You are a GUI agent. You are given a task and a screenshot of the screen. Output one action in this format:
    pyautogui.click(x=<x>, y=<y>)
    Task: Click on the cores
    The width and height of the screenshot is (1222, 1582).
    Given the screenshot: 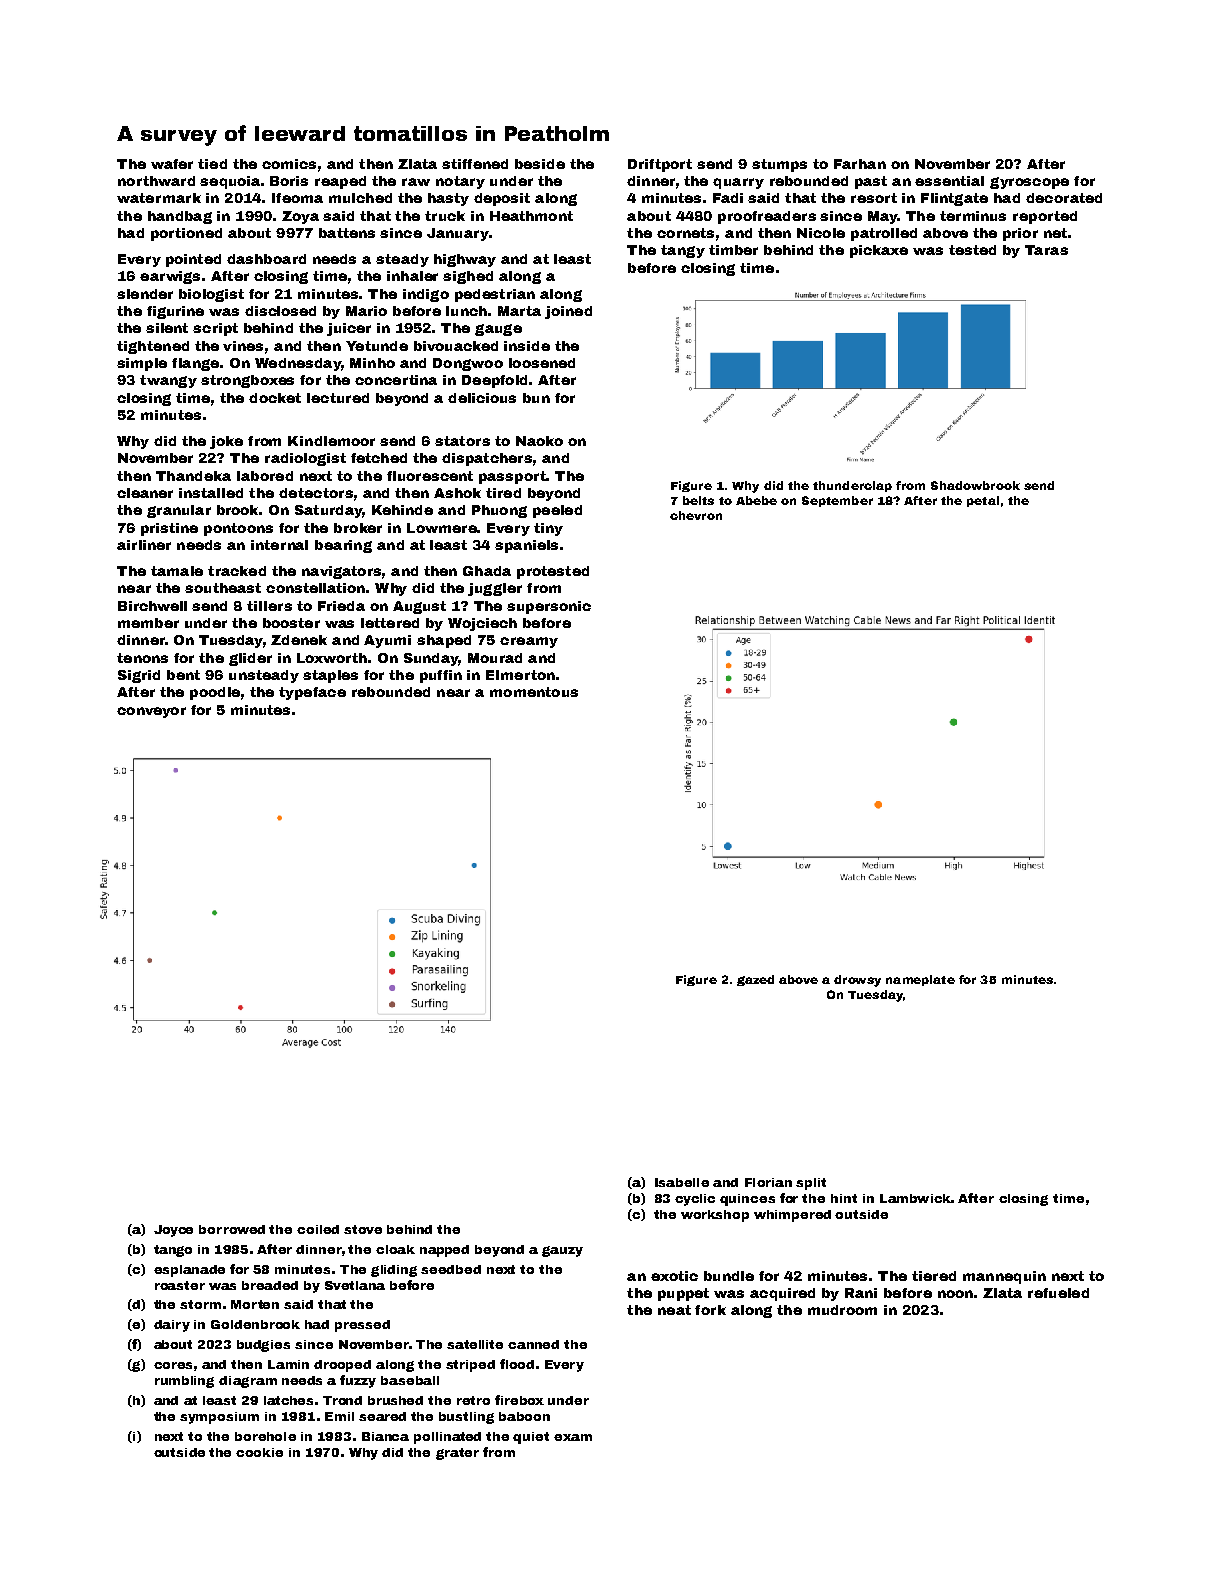 What is the action you would take?
    pyautogui.click(x=173, y=1365)
